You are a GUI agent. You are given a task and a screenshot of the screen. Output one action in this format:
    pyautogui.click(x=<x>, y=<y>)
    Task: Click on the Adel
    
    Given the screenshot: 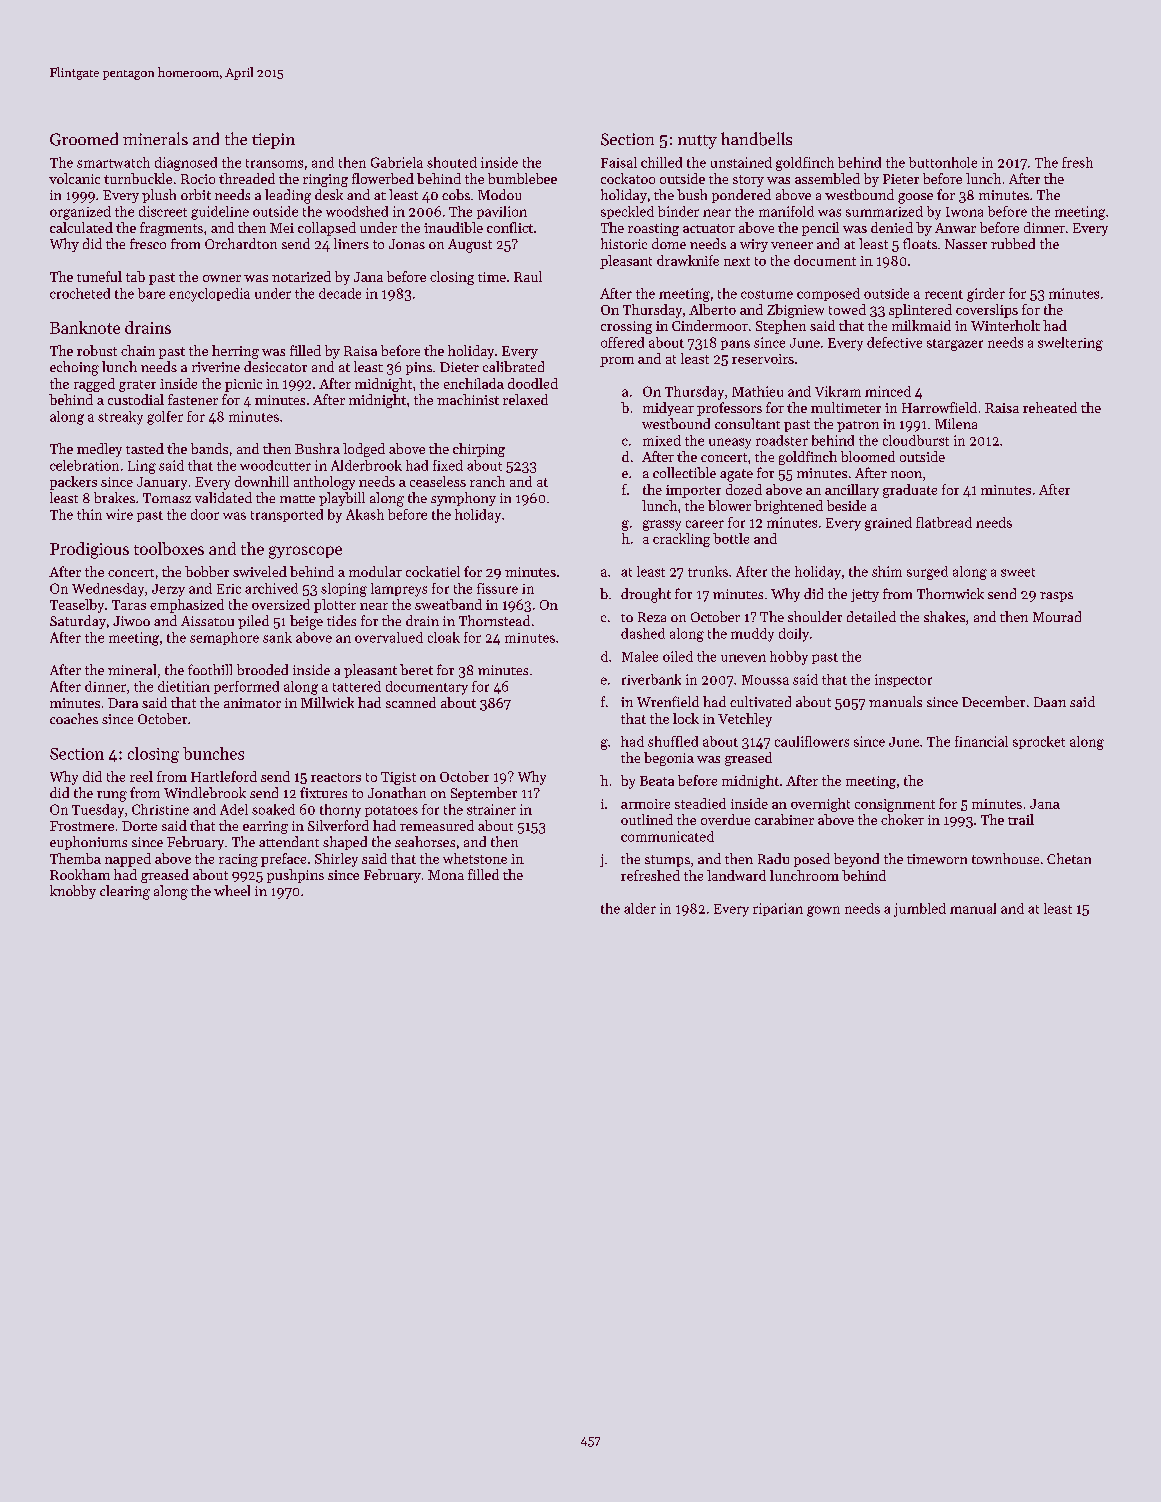 What is the action you would take?
    pyautogui.click(x=234, y=809)
